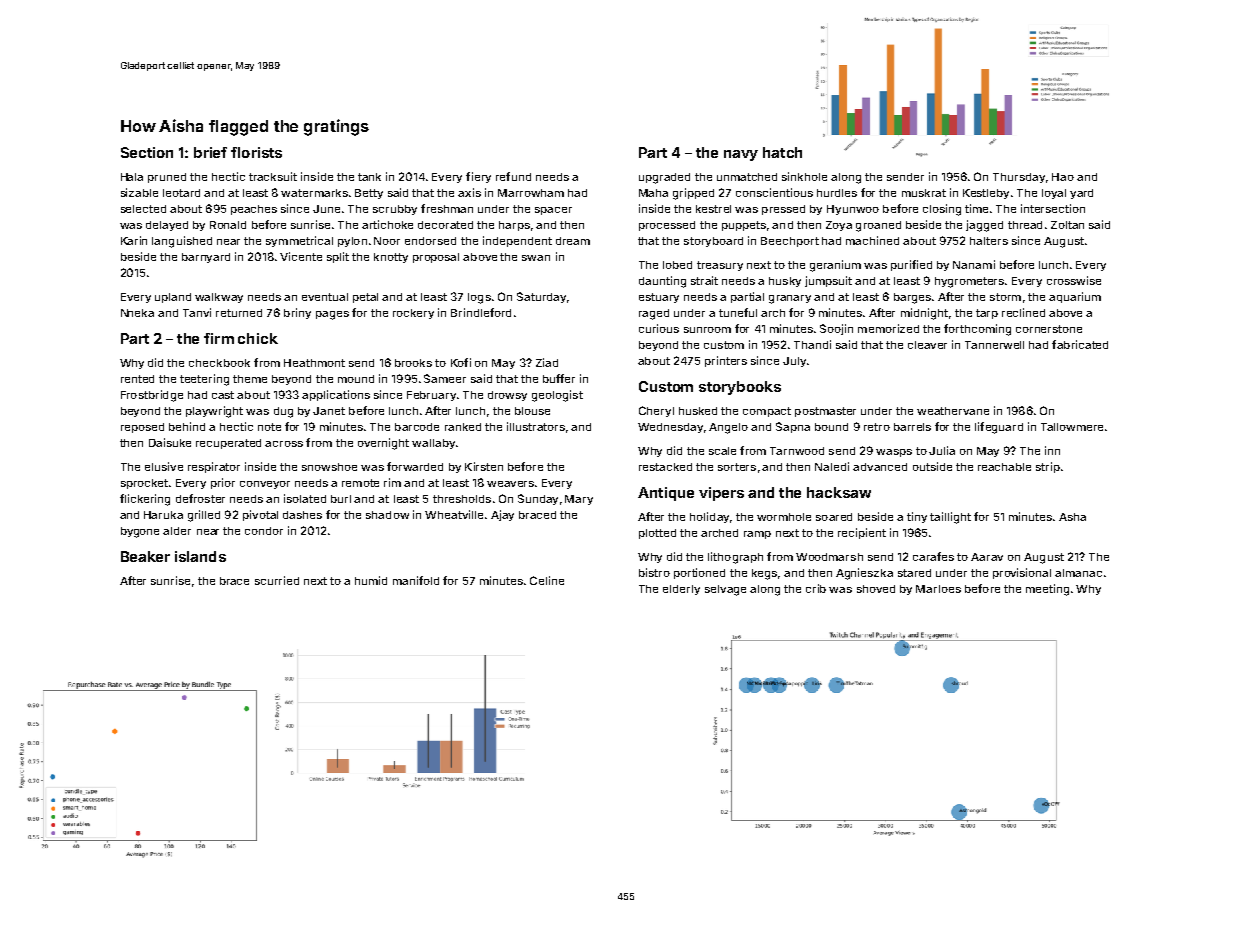 This image has height=952, width=1233. What do you see at coordinates (513, 176) in the image?
I see `refund` at bounding box center [513, 176].
